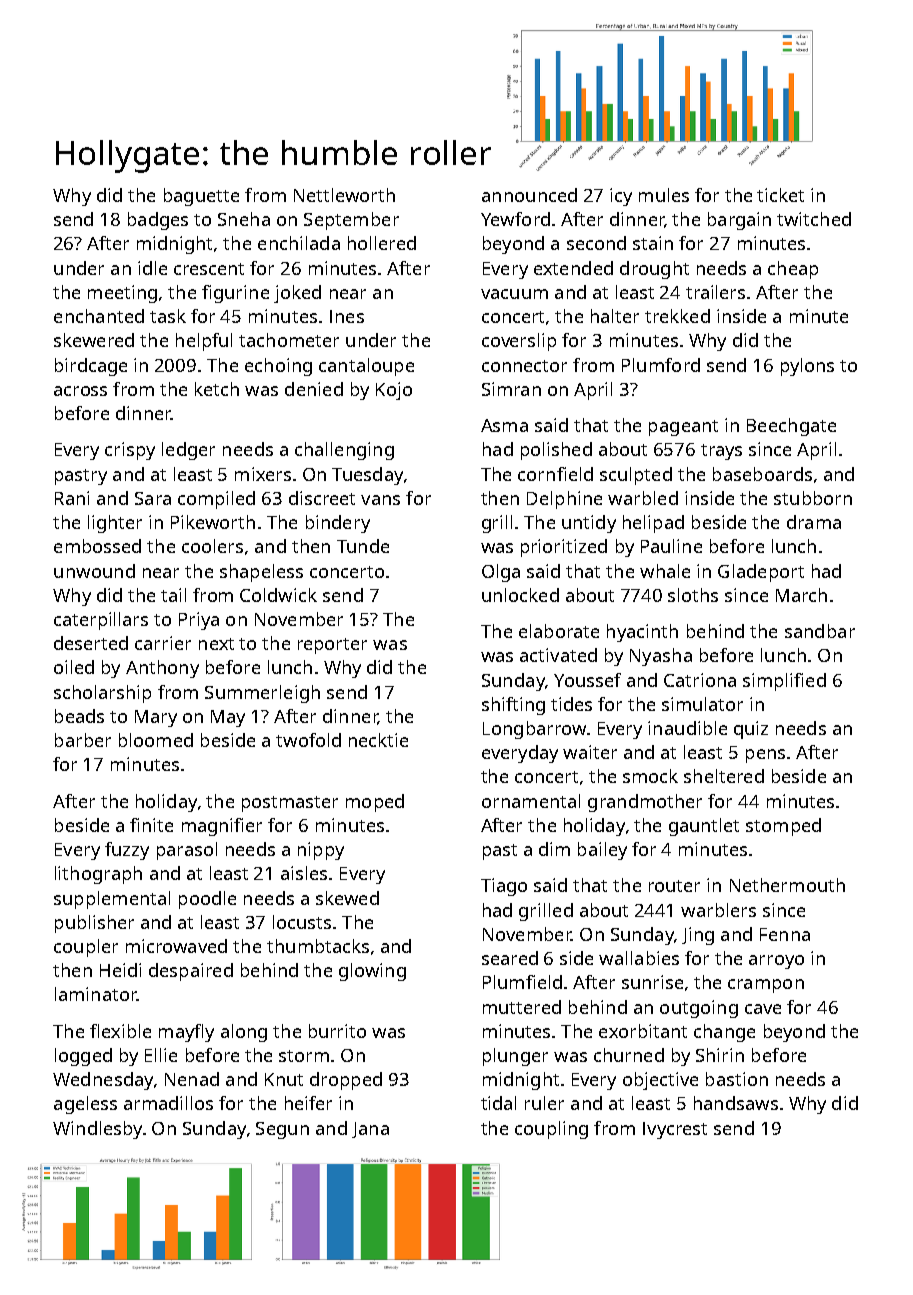 Image resolution: width=913 pixels, height=1295 pixels. I want to click on seared, so click(510, 958).
